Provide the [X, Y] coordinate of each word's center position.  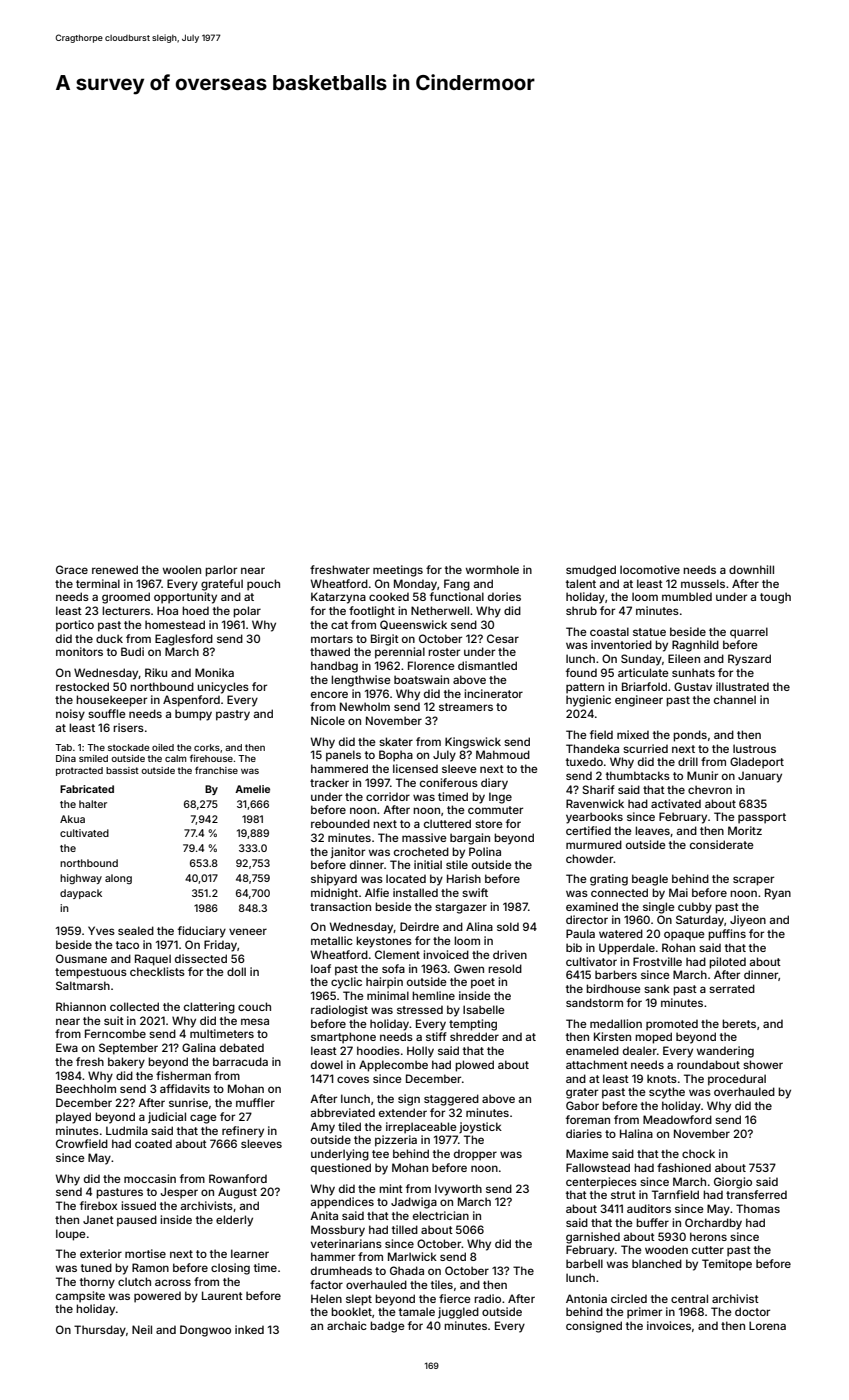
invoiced [446, 954]
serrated [732, 988]
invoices [669, 1325]
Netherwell [440, 610]
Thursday [100, 1331]
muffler [255, 1102]
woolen [182, 569]
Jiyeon [748, 921]
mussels [703, 583]
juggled [458, 1313]
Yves [101, 930]
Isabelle [484, 1009]
